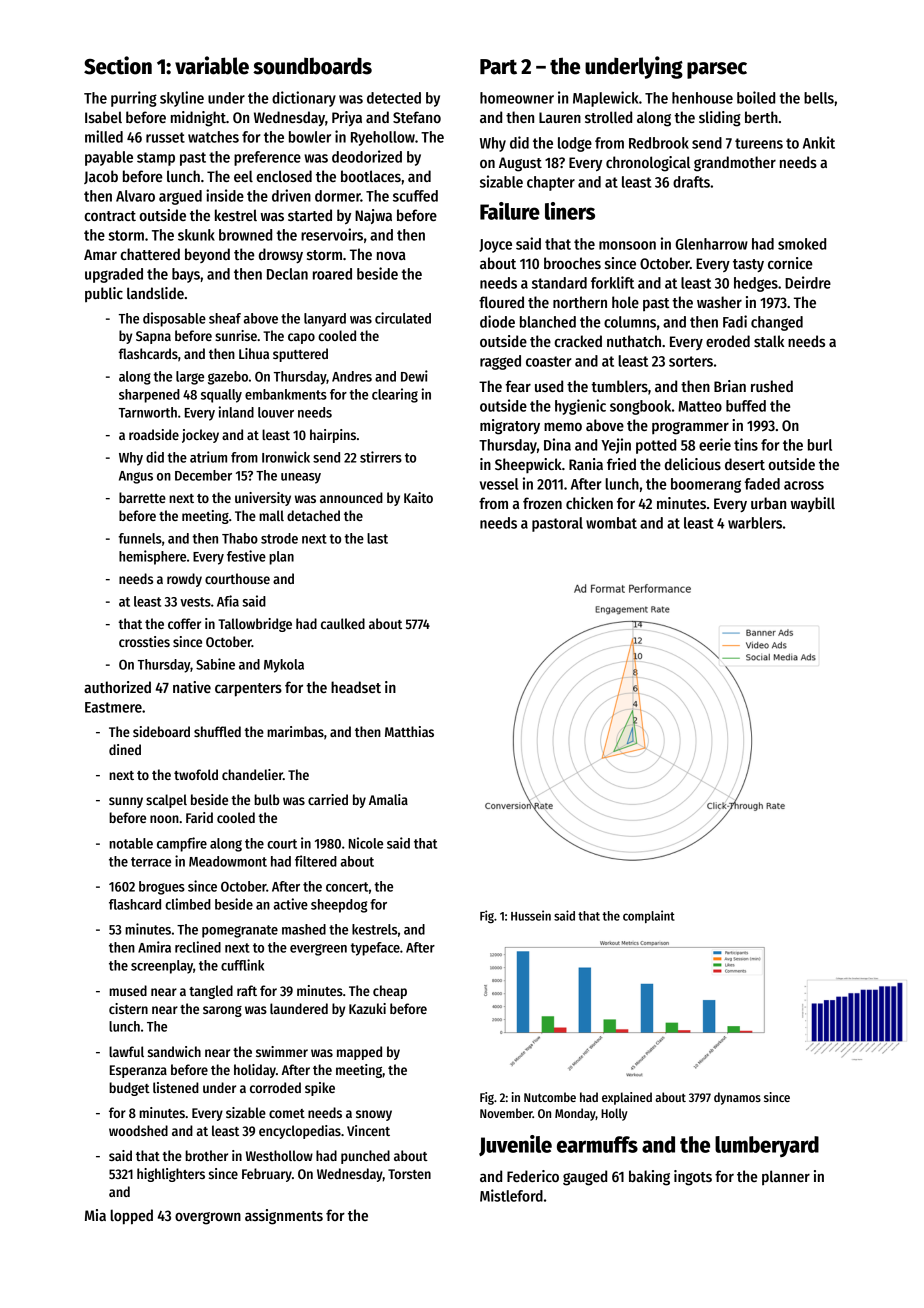  What do you see at coordinates (312, 66) in the image?
I see `soundboards` at bounding box center [312, 66].
